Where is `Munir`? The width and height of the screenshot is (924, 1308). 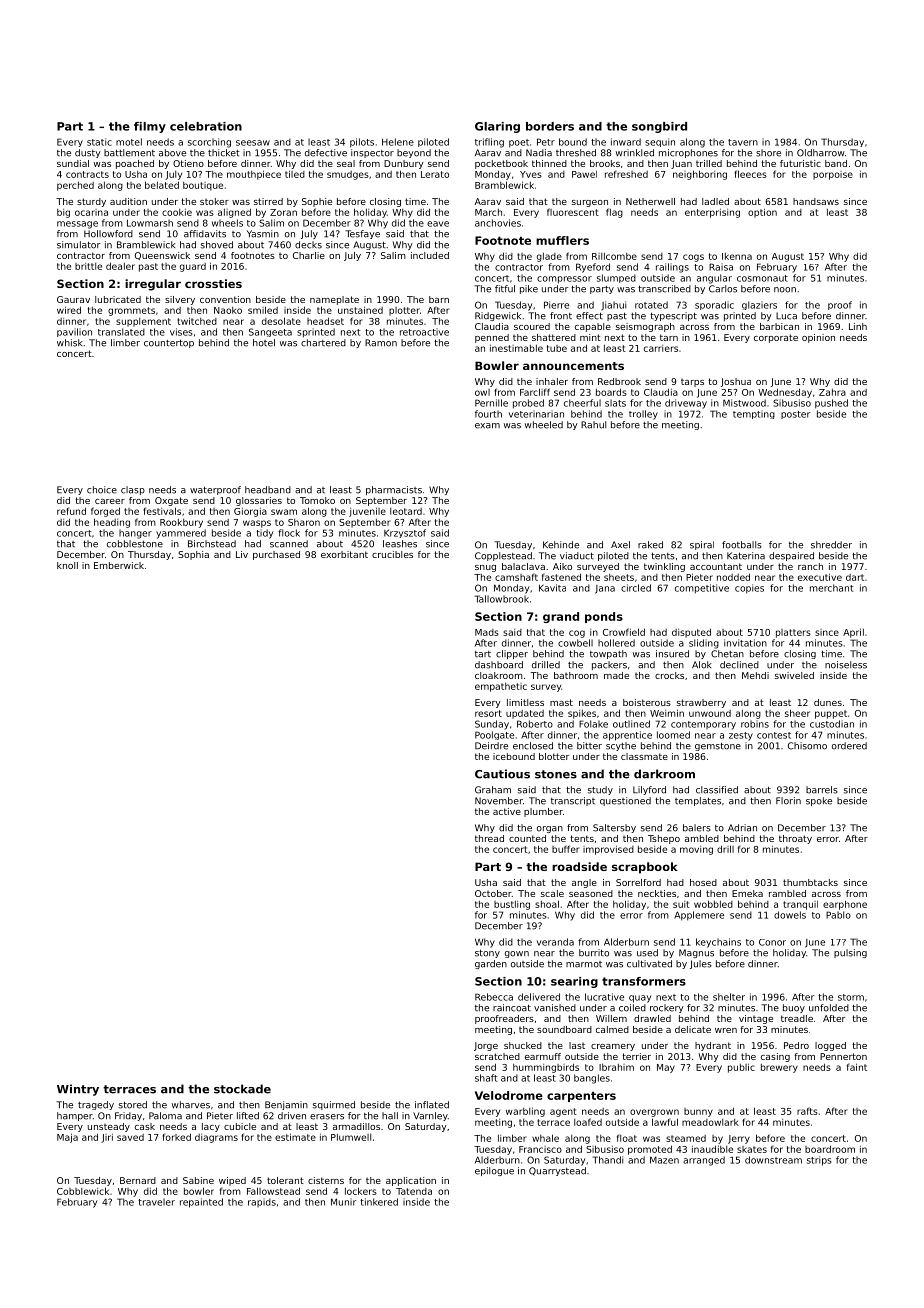
Munir is located at coordinates (343, 1202).
